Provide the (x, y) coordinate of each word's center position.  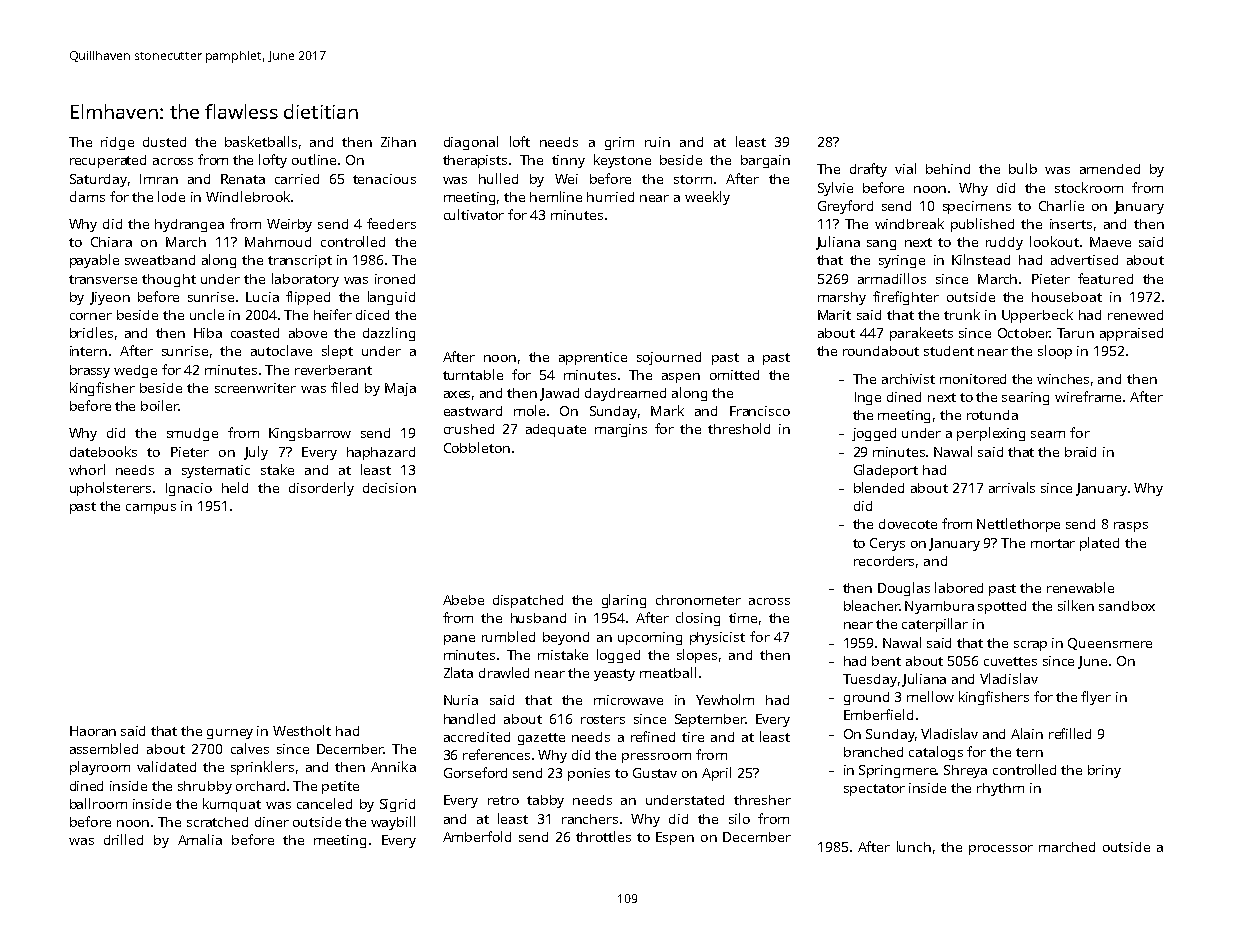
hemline (556, 196)
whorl (87, 469)
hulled (498, 178)
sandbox (1127, 606)
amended (1110, 169)
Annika (393, 766)
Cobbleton (477, 447)
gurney (230, 734)
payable (94, 261)
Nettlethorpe (1018, 525)
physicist (717, 638)
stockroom (1089, 187)
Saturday (98, 180)
